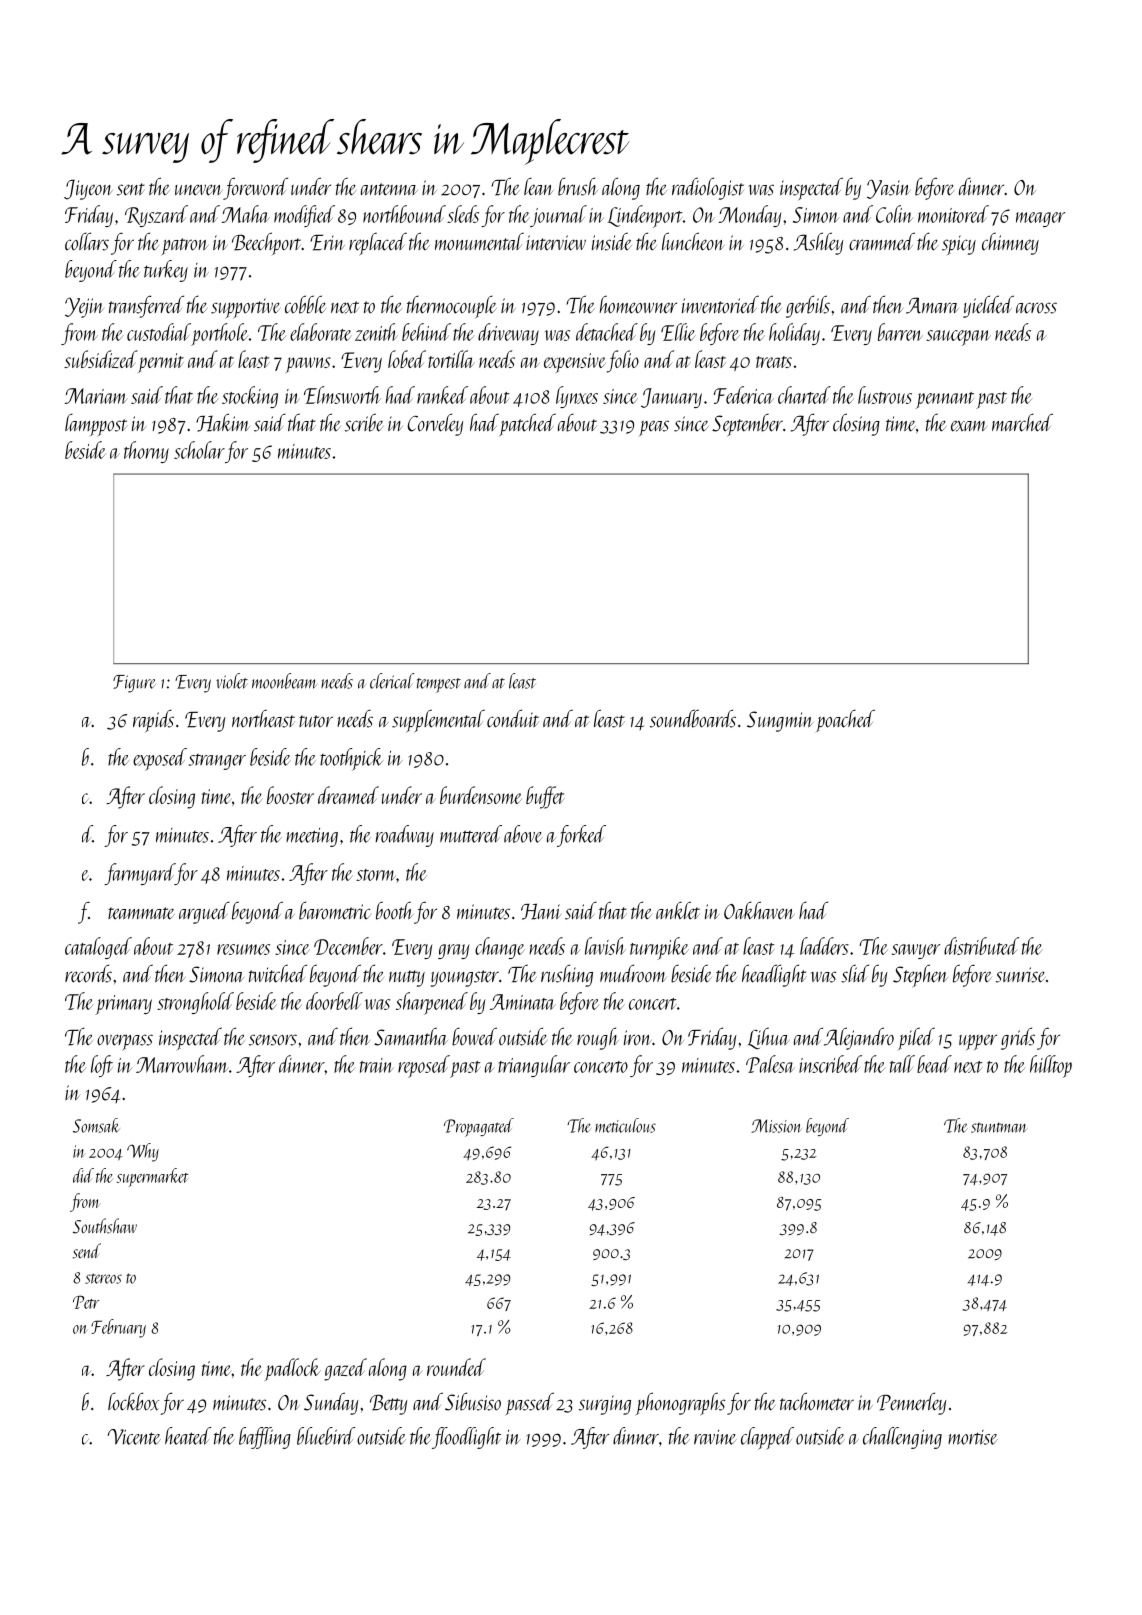 The width and height of the screenshot is (1142, 1615). Describe the element at coordinates (693, 718) in the screenshot. I see `soundboards` at that location.
